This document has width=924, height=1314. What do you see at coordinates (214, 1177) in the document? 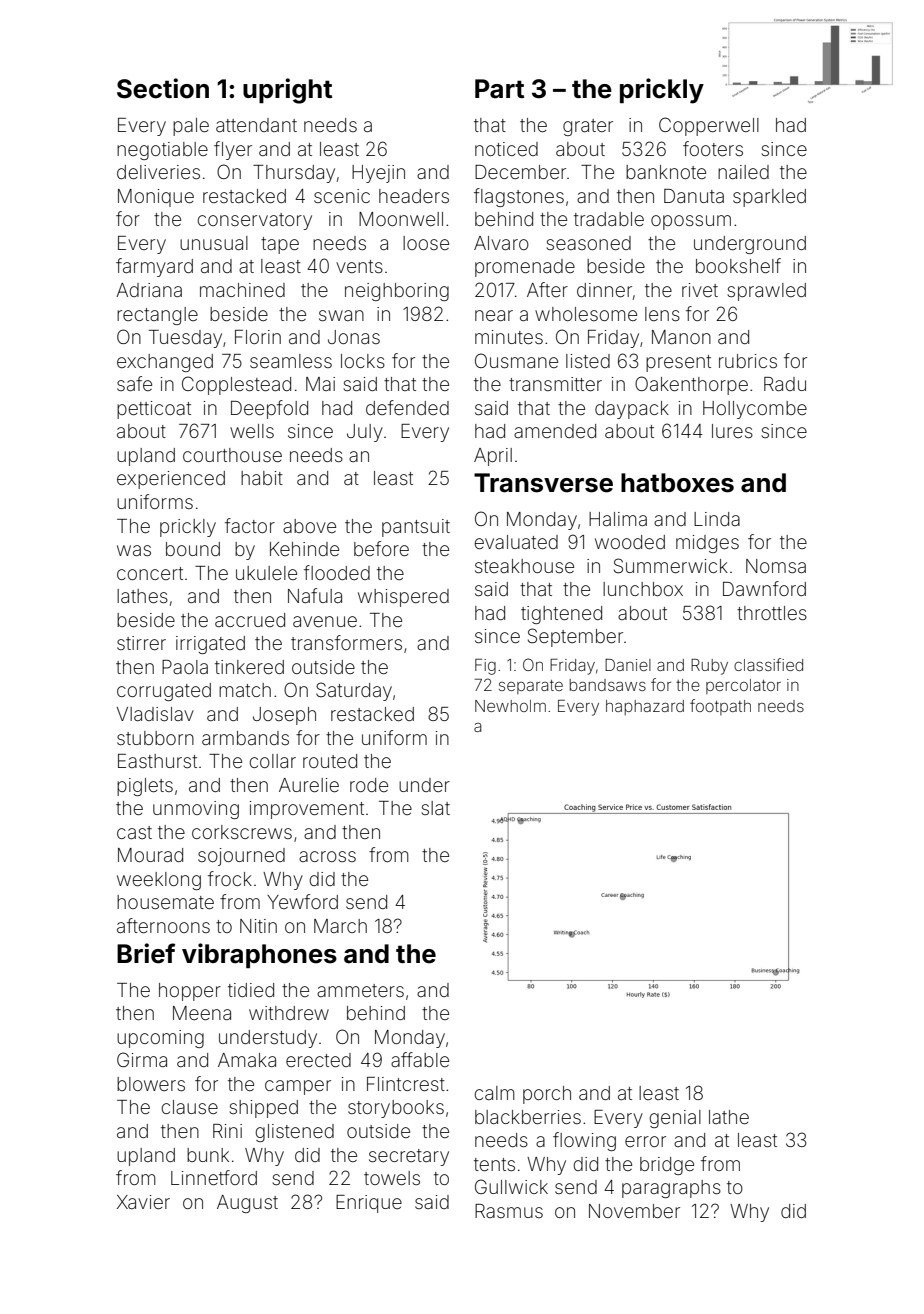
I see `Linnetford` at bounding box center [214, 1177].
